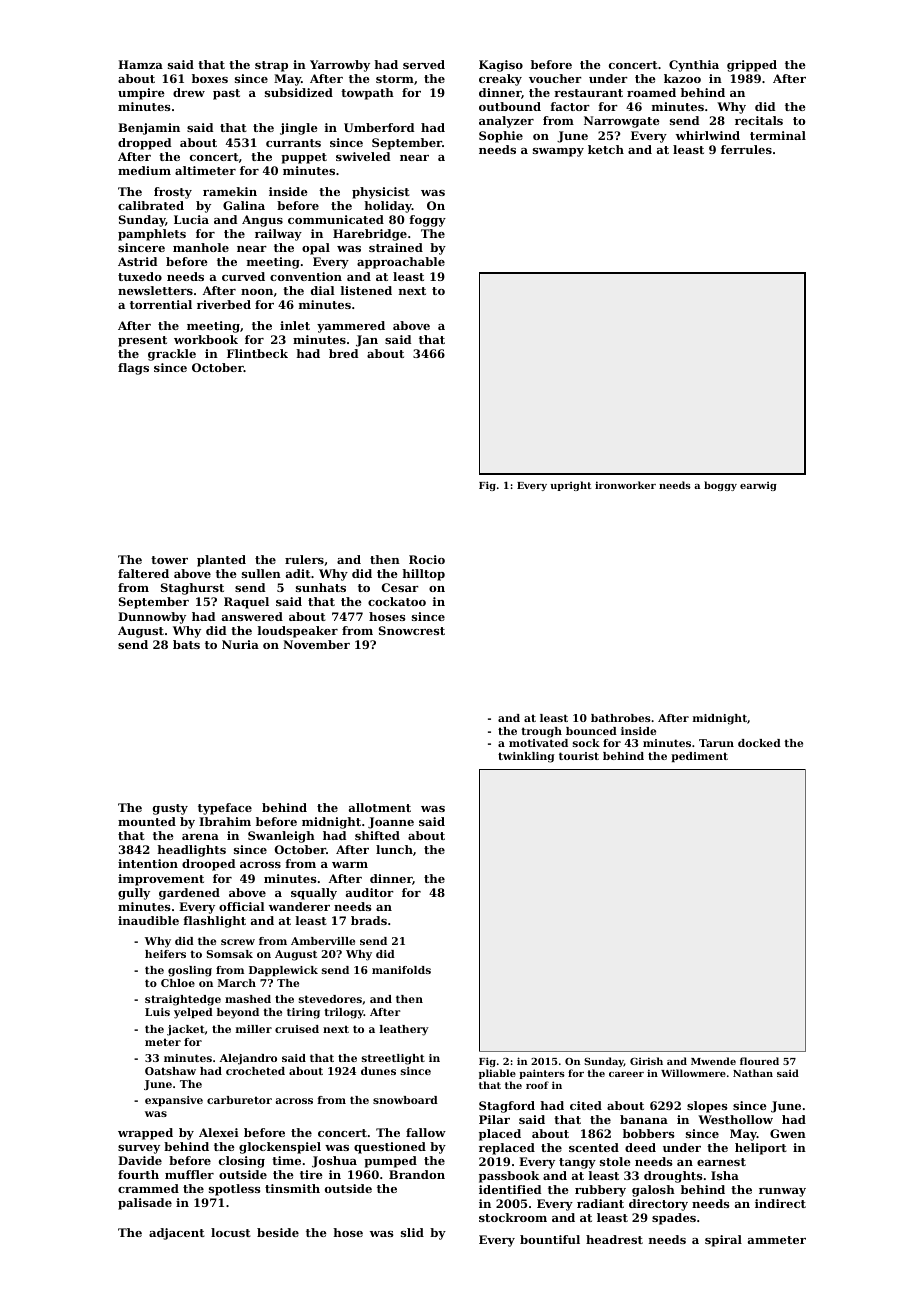  What do you see at coordinates (423, 575) in the document?
I see `hilltop` at bounding box center [423, 575].
